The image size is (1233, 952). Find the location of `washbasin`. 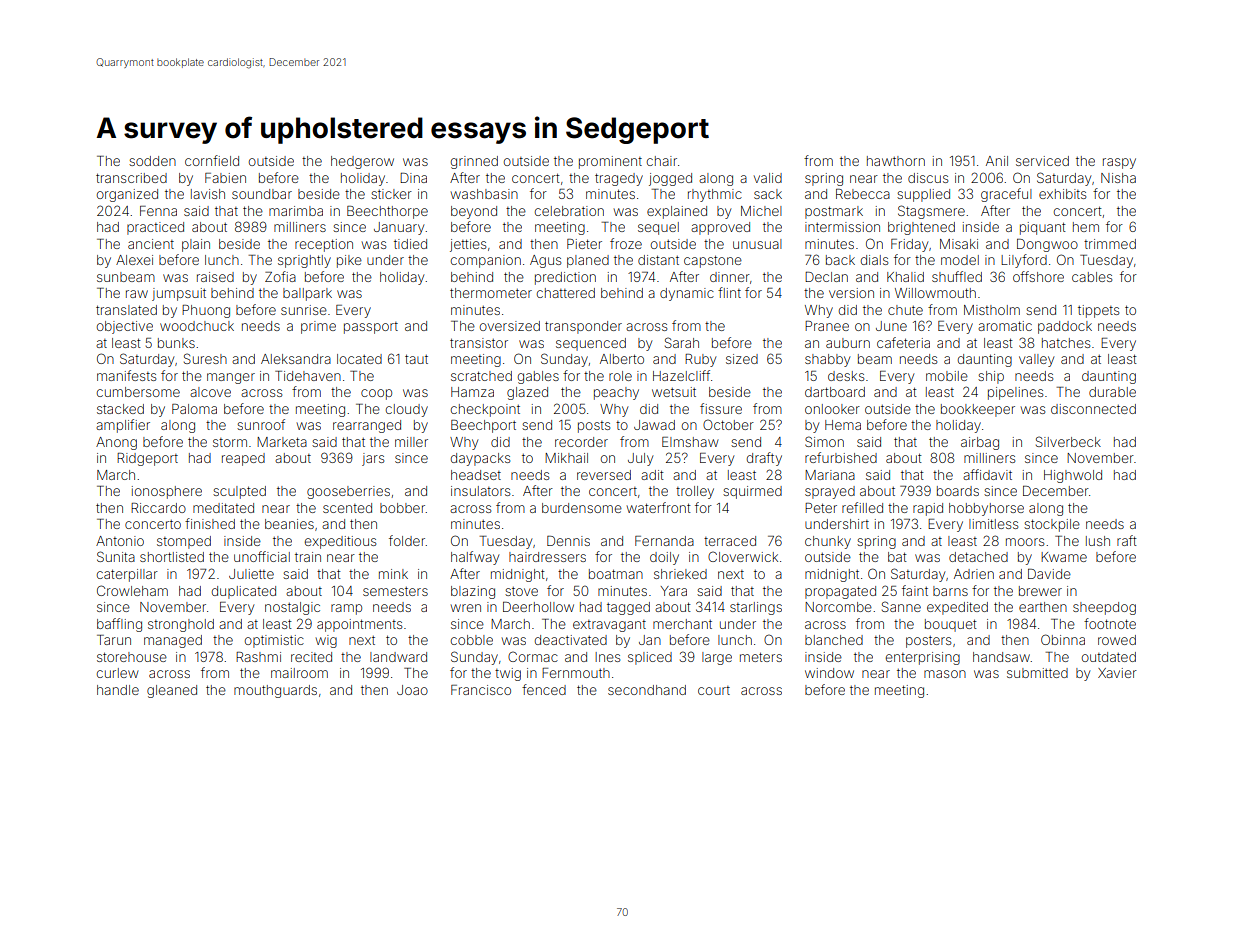

washbasin is located at coordinates (484, 194).
